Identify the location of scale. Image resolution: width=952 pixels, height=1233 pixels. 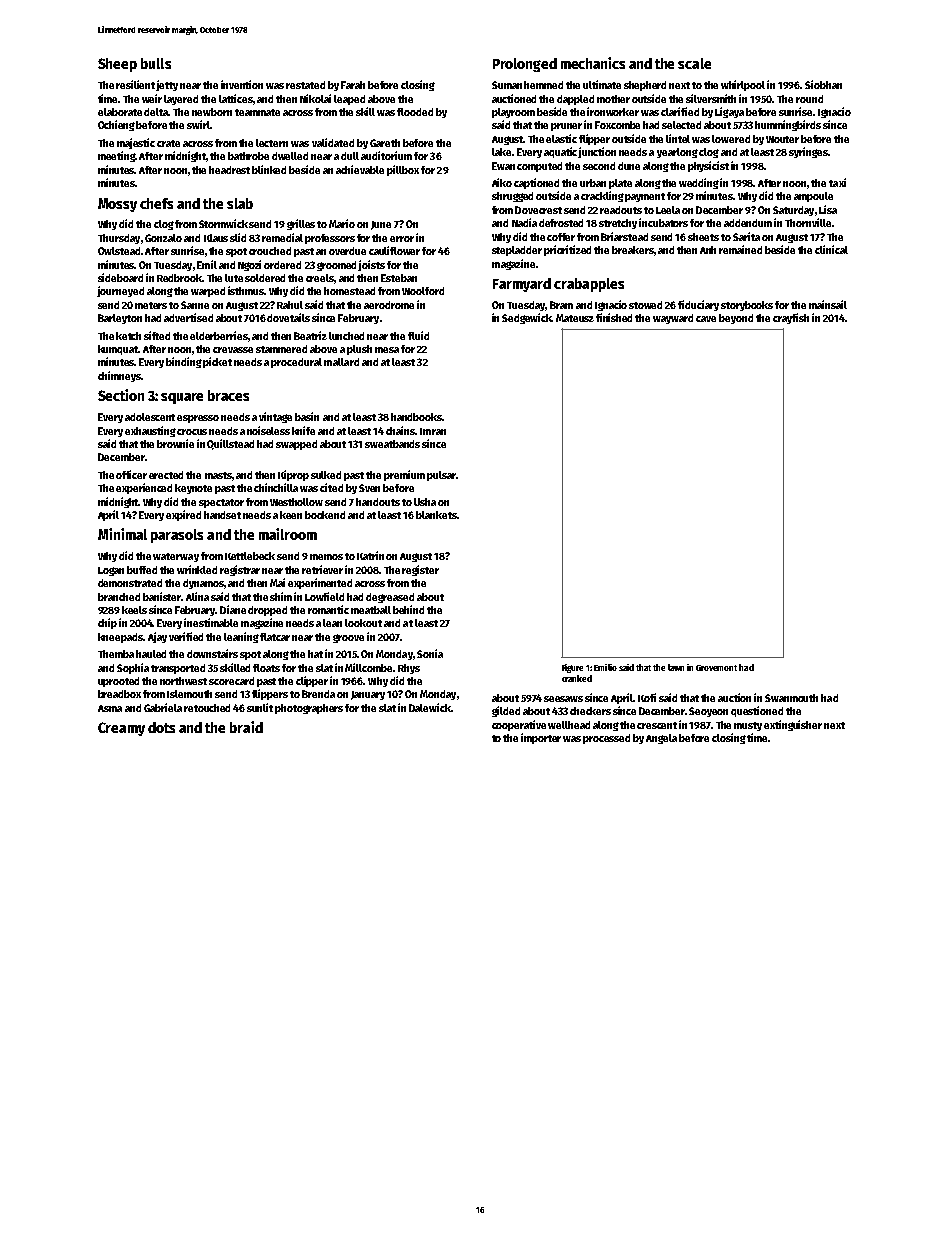
(694, 63).
